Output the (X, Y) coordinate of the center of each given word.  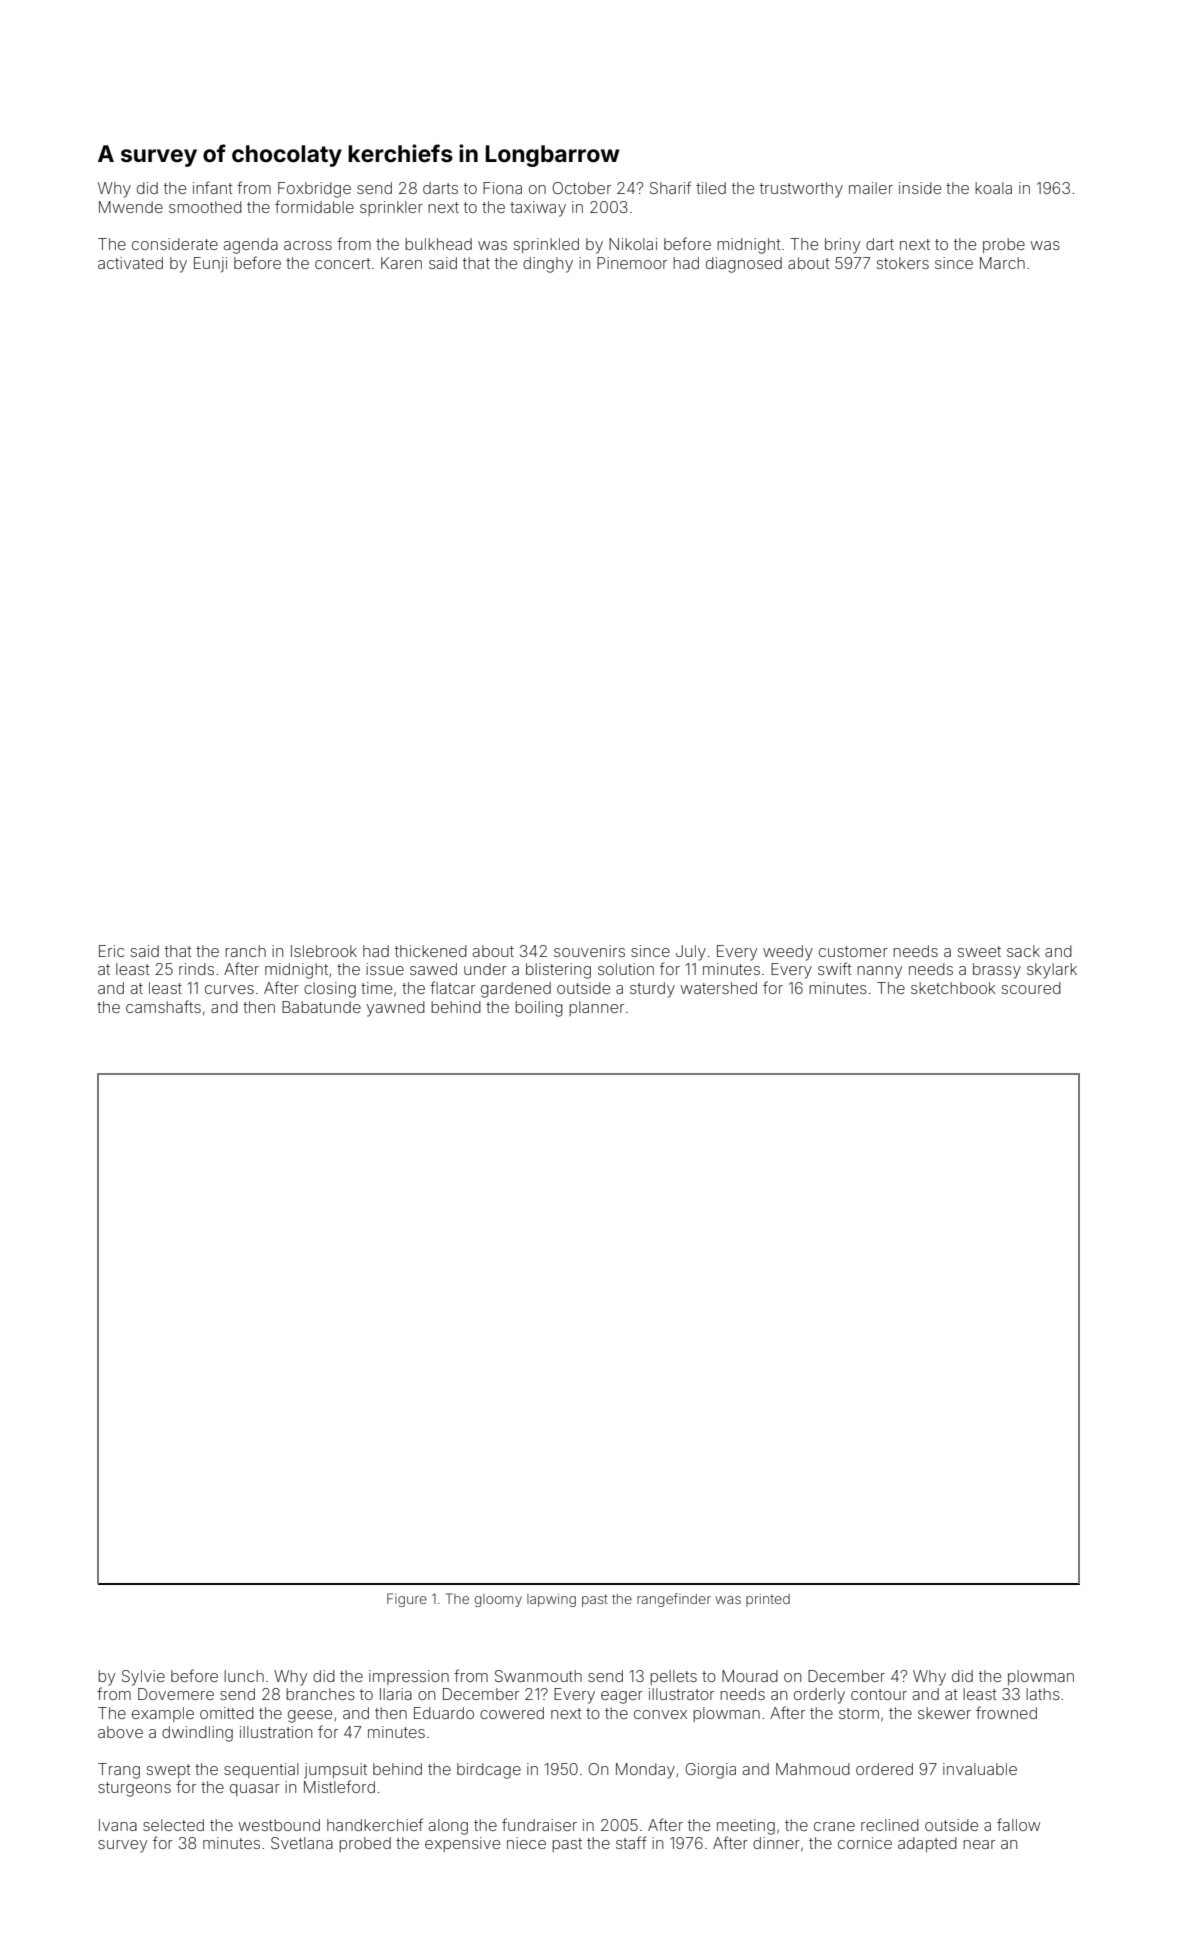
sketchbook (953, 988)
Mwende (131, 207)
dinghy (548, 265)
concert (343, 263)
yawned (396, 1009)
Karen (401, 263)
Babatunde (321, 1007)
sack (1023, 951)
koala (993, 188)
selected (173, 1825)
